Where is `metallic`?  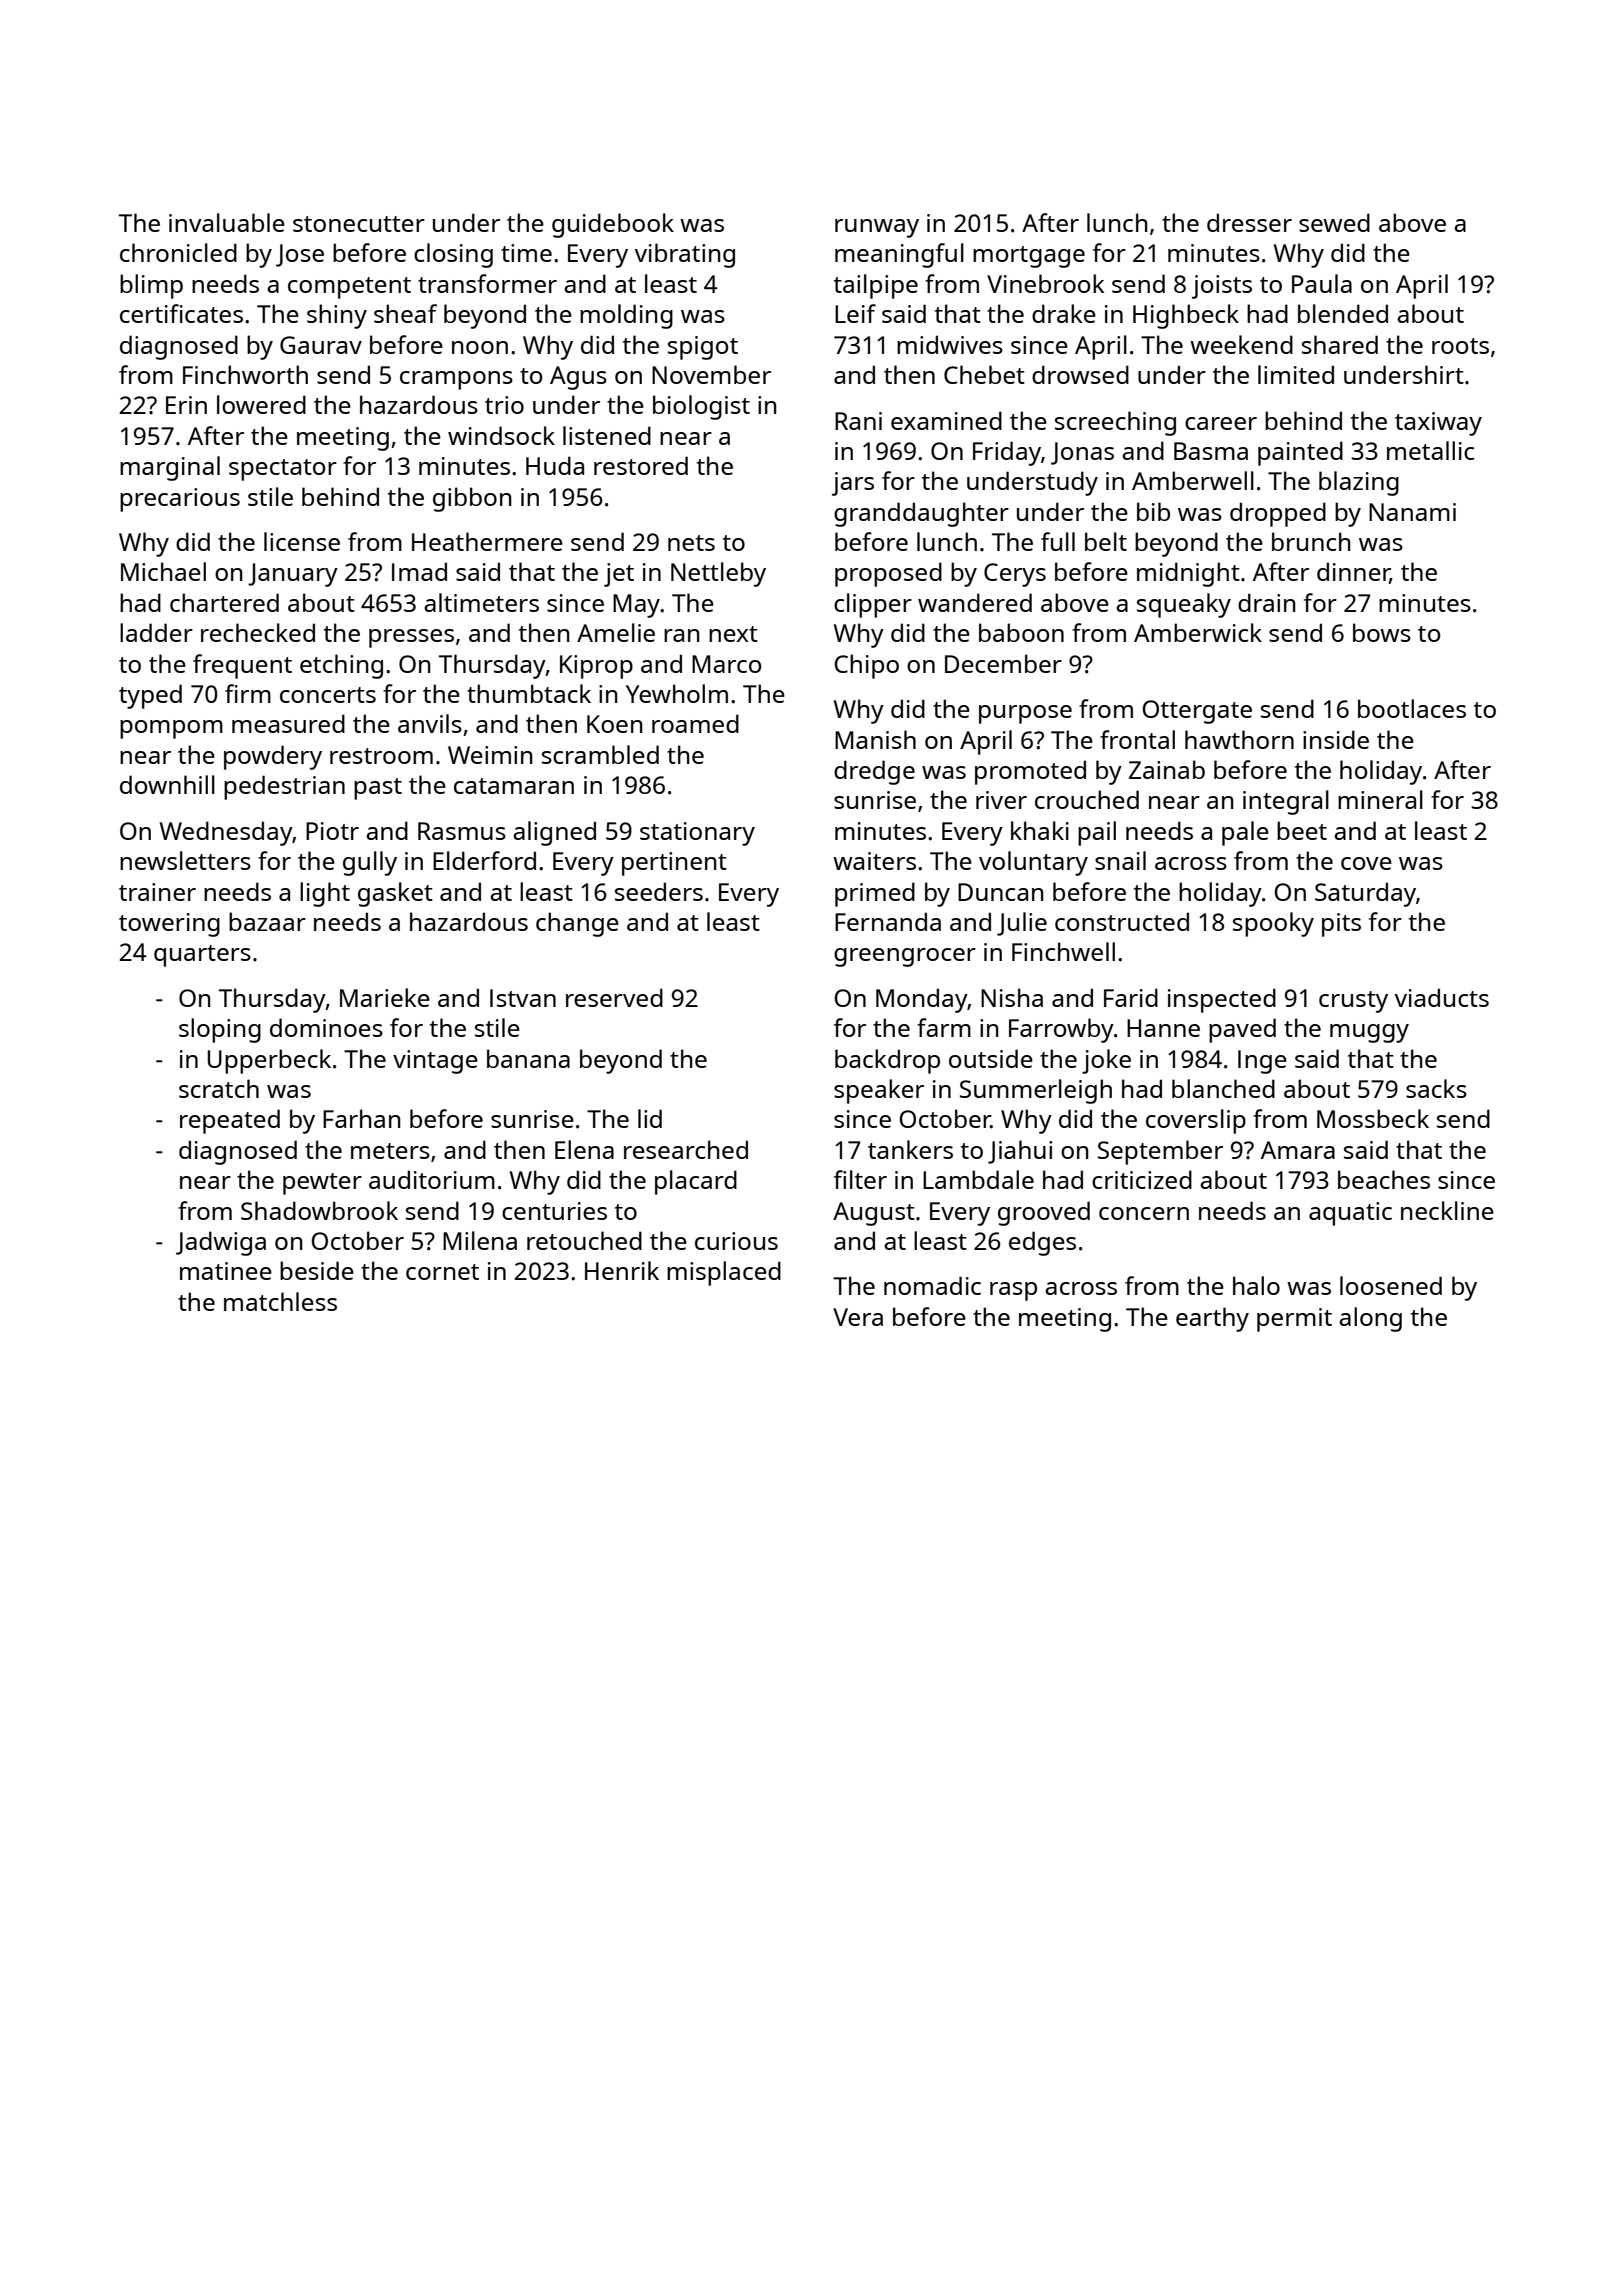
metallic is located at coordinates (1430, 450).
